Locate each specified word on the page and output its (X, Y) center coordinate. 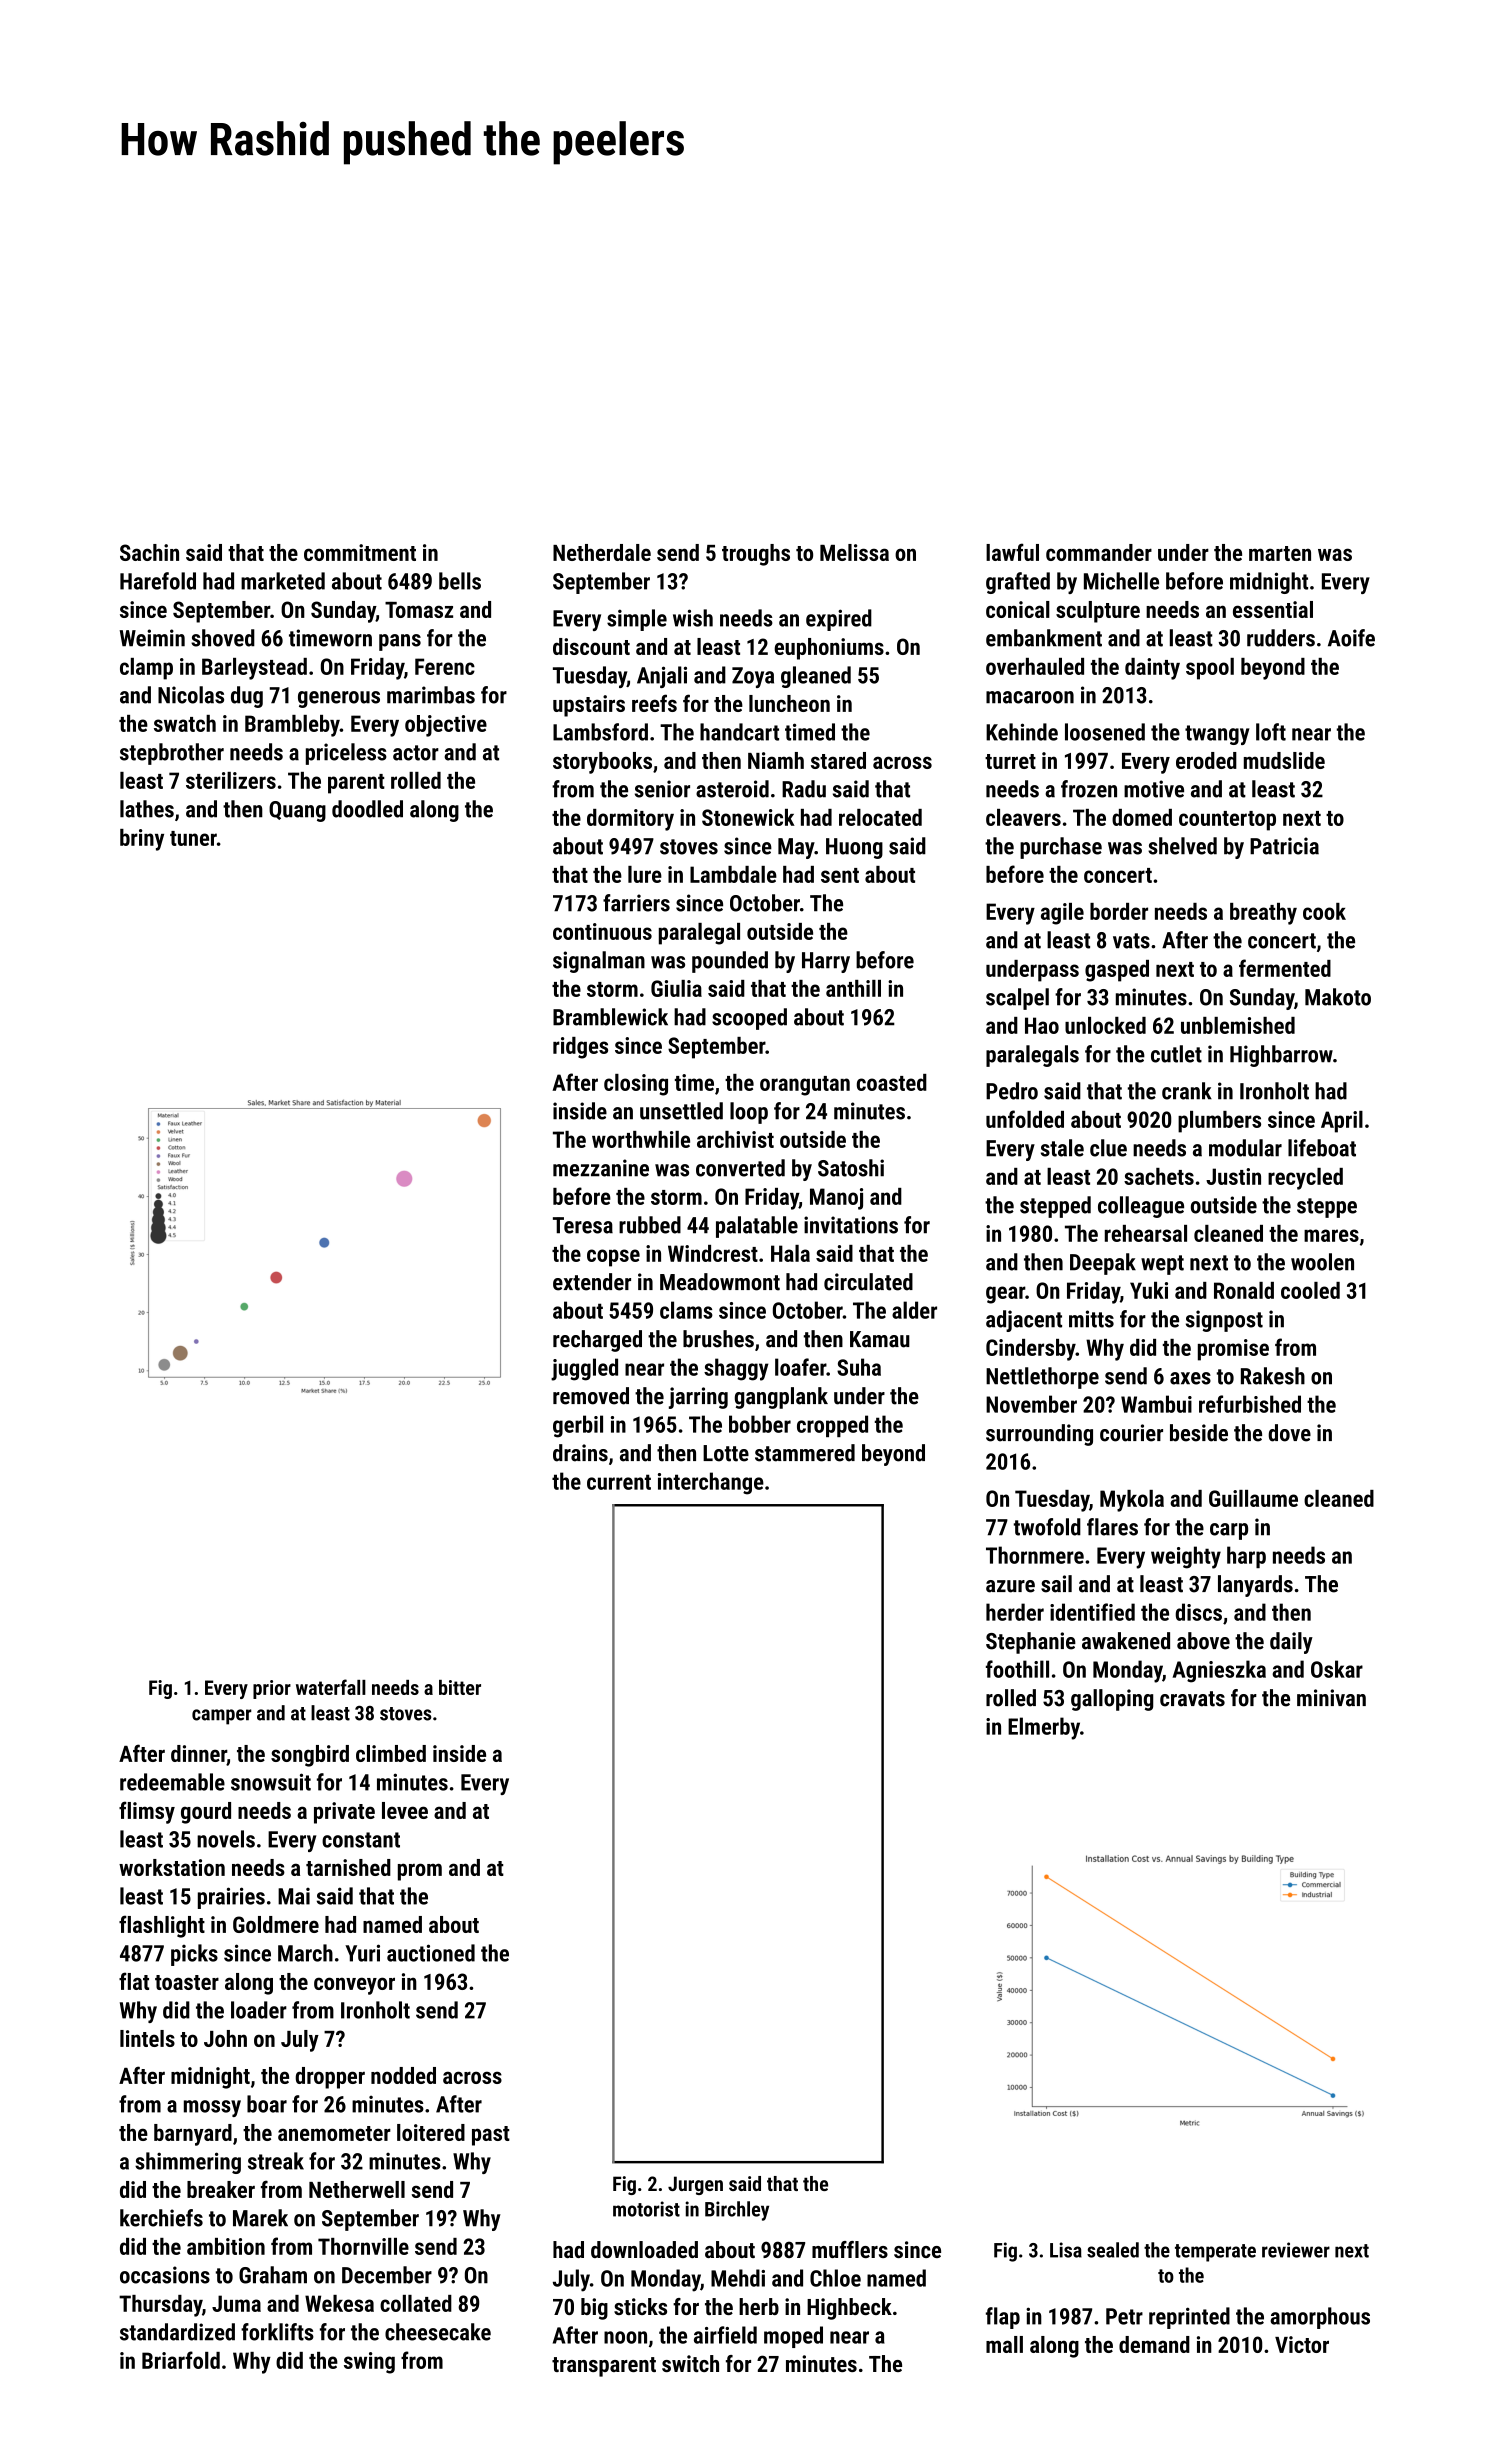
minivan (1331, 1698)
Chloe (835, 2278)
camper (222, 1717)
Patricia (1284, 846)
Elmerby (1044, 1728)
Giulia (676, 988)
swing (369, 2363)
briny (142, 840)
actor (416, 753)
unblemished (1238, 1025)
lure (645, 874)
